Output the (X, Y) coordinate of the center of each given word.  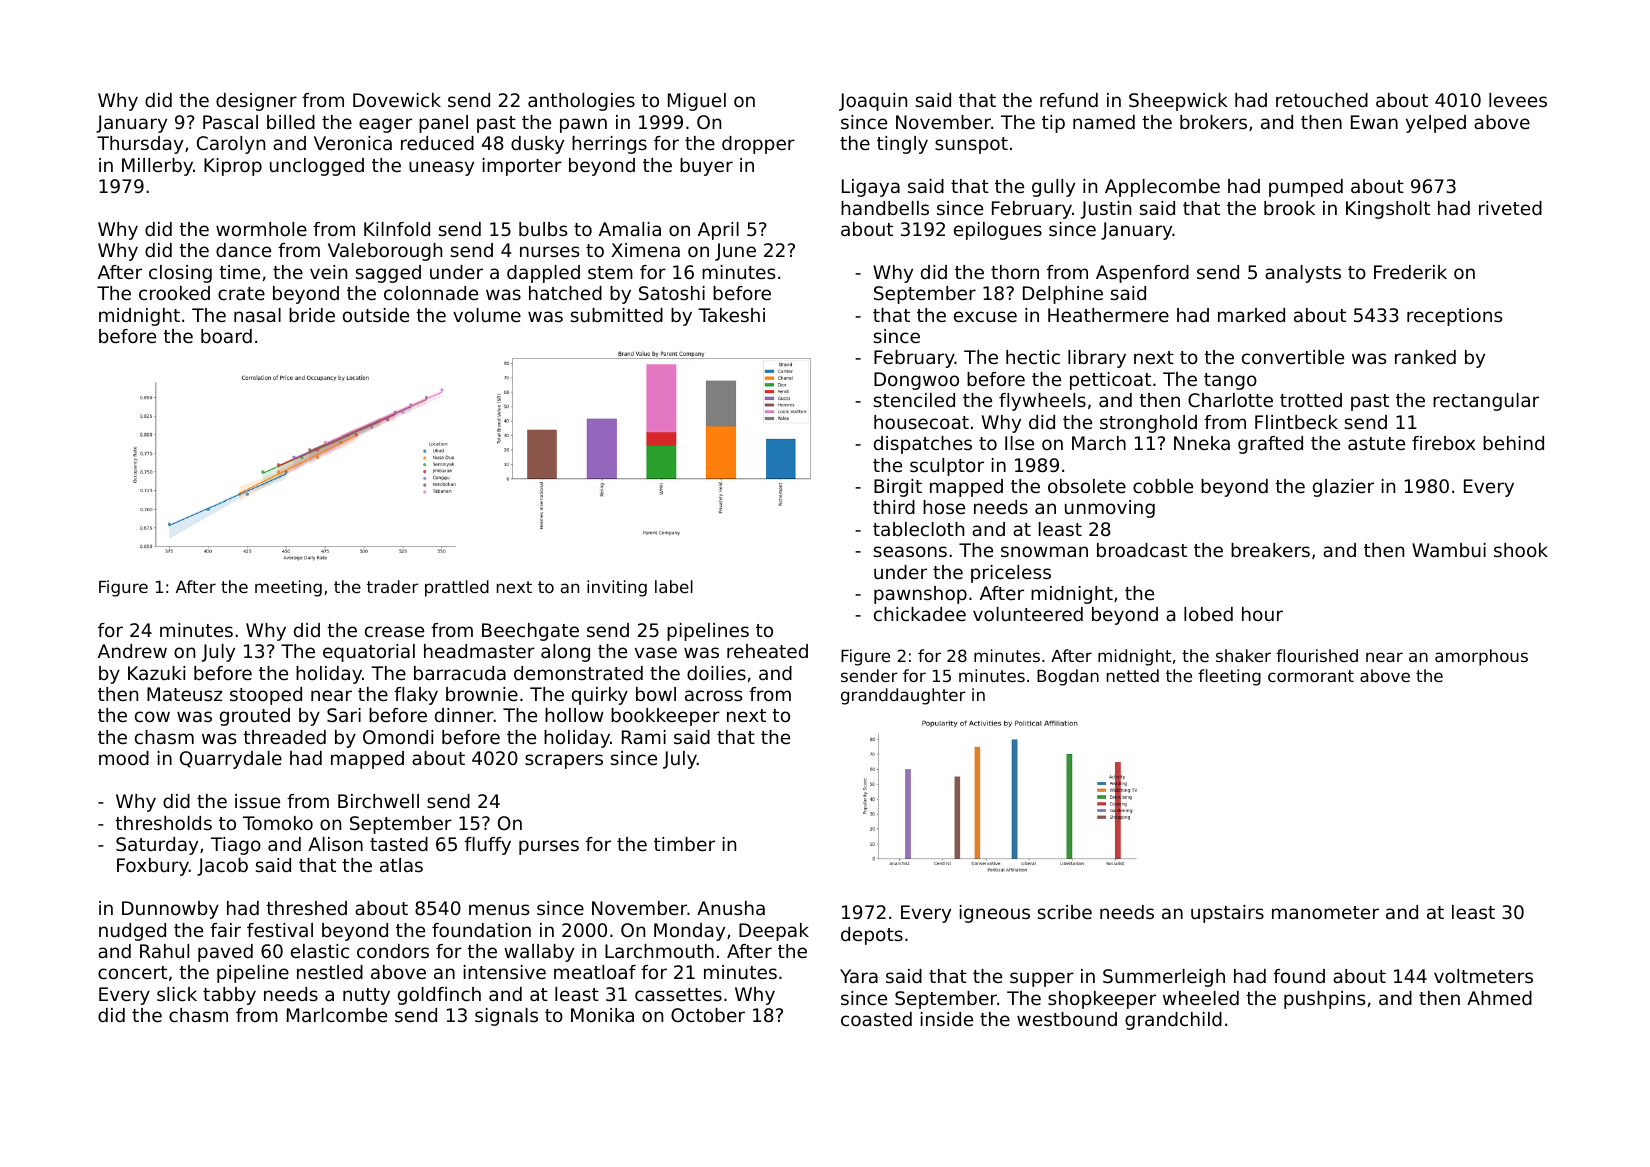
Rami (644, 737)
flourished (1317, 655)
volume (487, 315)
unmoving (1110, 509)
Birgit (898, 488)
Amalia (630, 229)
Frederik (1410, 272)
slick (177, 994)
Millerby (157, 167)
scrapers (564, 761)
